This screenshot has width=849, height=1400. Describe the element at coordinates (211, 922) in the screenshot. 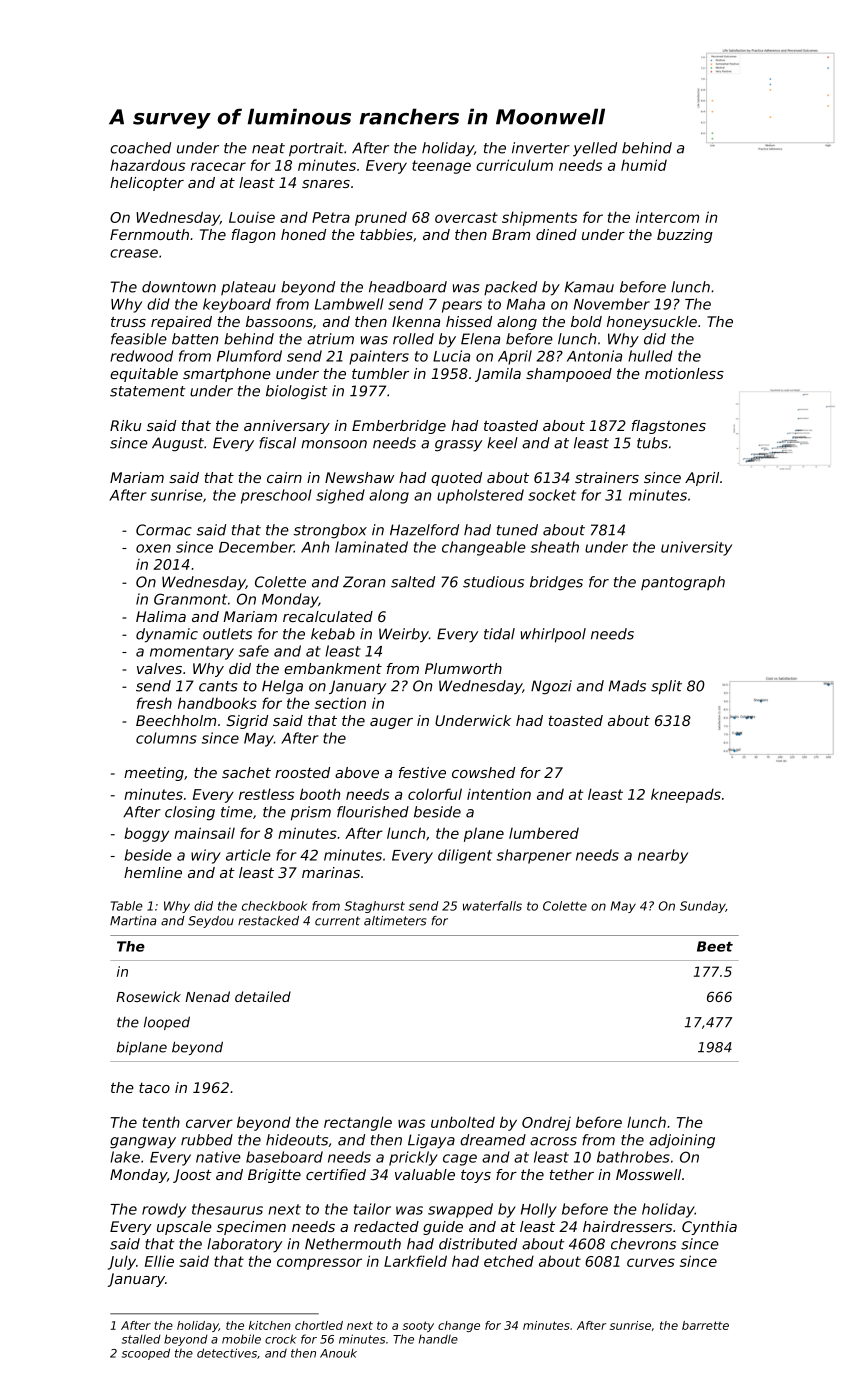

I see `Seydou` at that location.
